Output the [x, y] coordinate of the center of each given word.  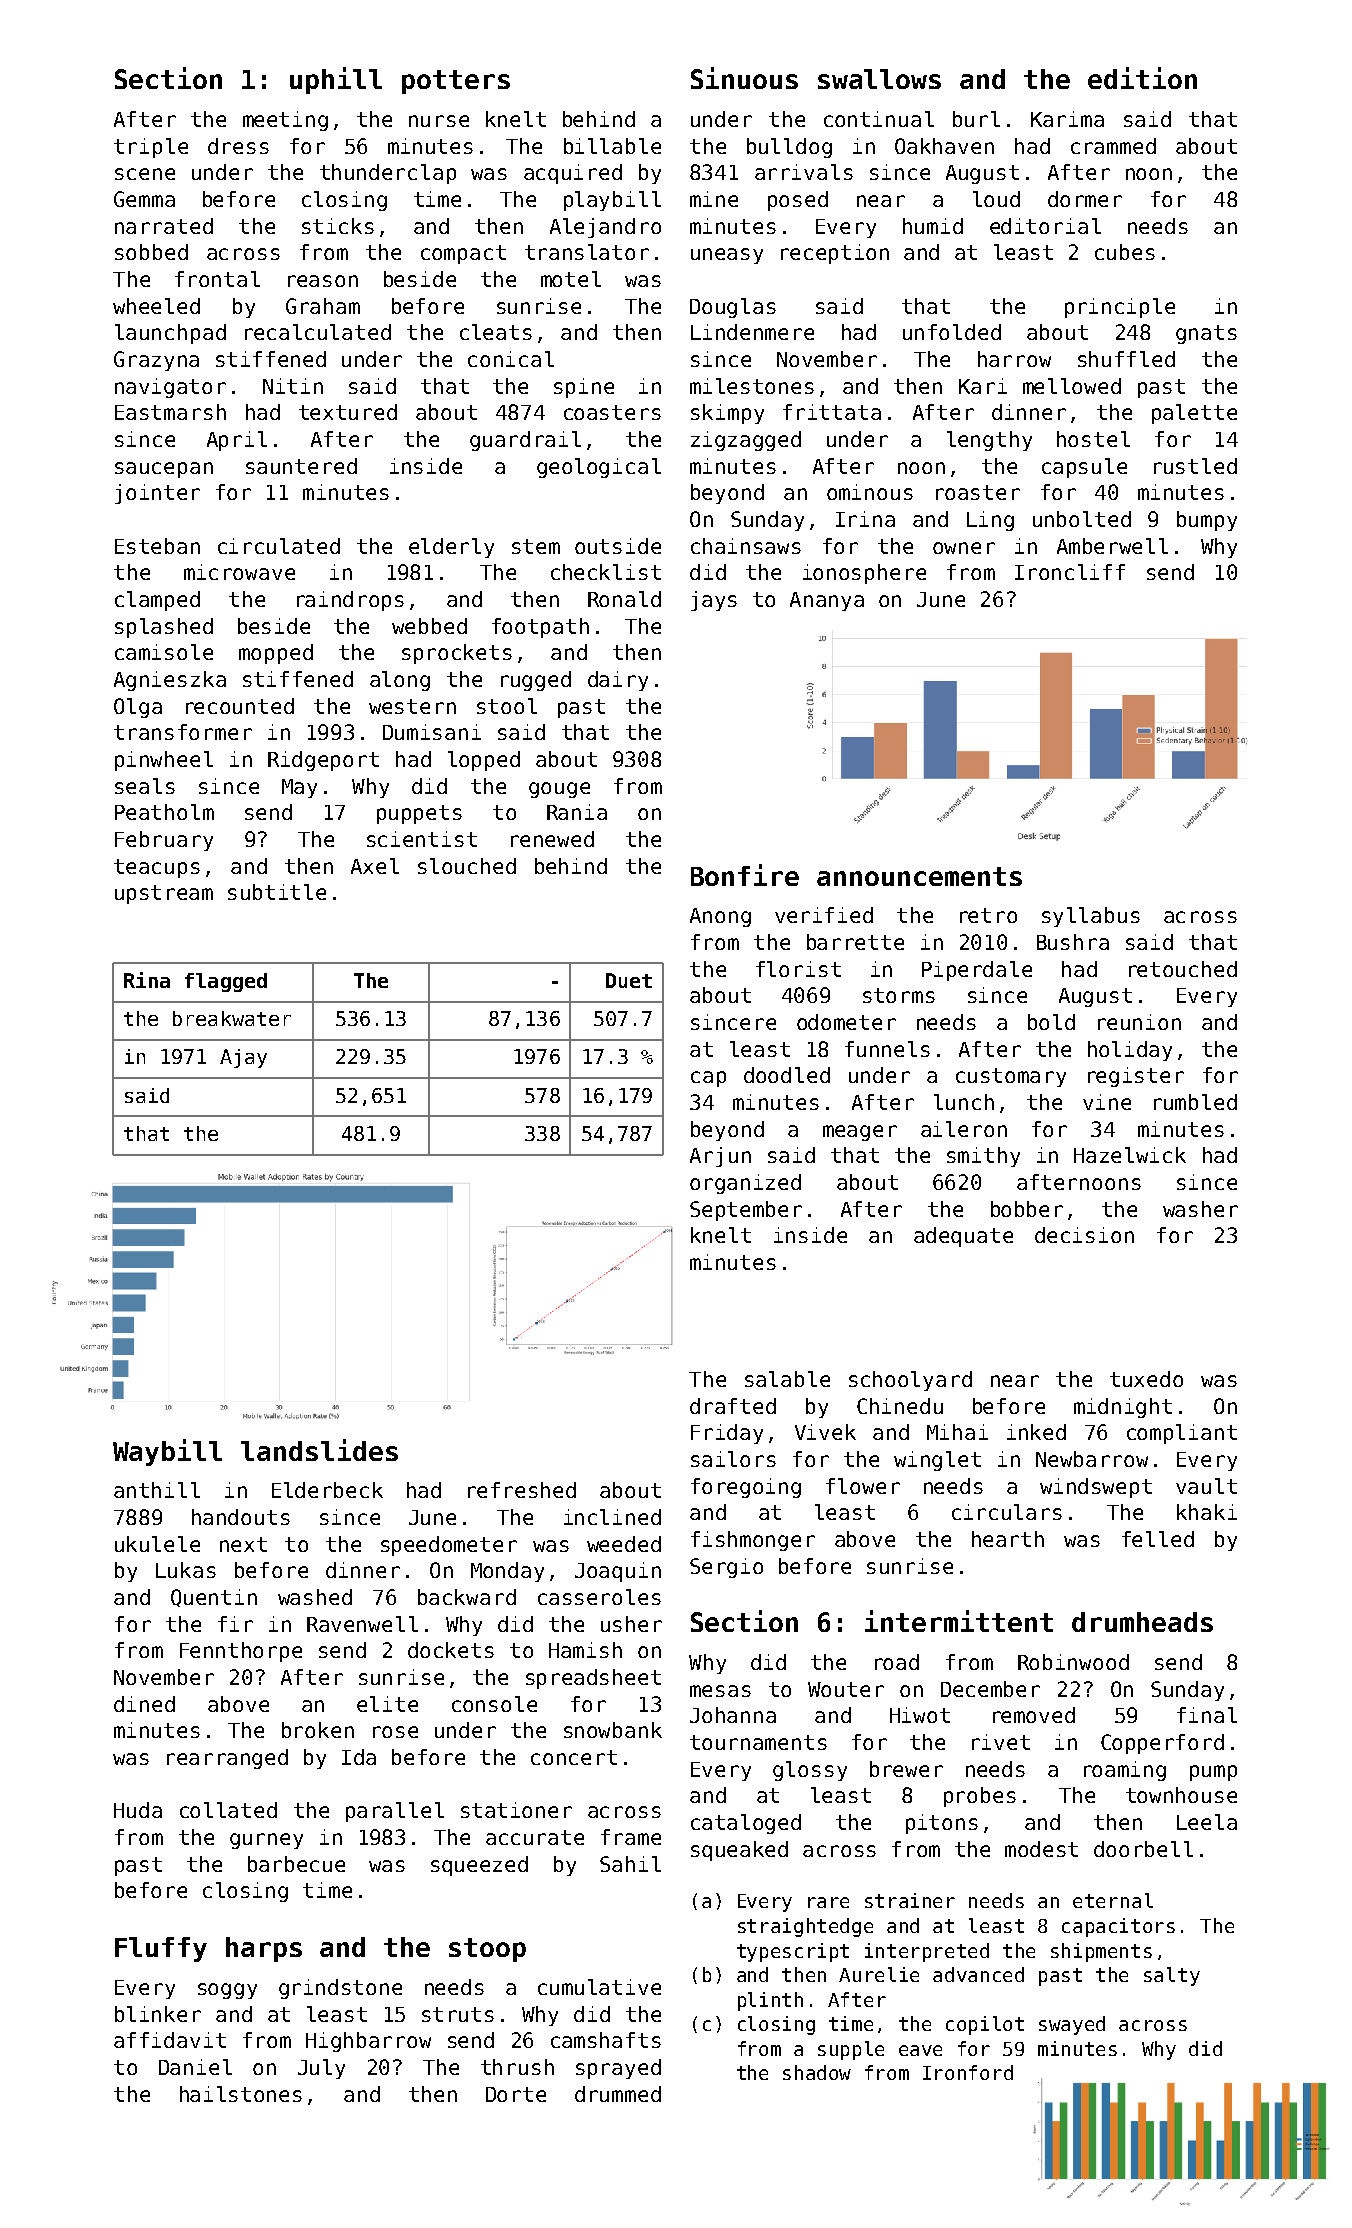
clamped [157, 601]
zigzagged [746, 441]
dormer [1085, 199]
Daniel [195, 2067]
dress [238, 146]
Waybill [167, 1452]
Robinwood [1073, 1662]
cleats [496, 332]
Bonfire [745, 875]
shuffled [1126, 359]
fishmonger [753, 1541]
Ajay [243, 1058]
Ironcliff [1070, 572]
